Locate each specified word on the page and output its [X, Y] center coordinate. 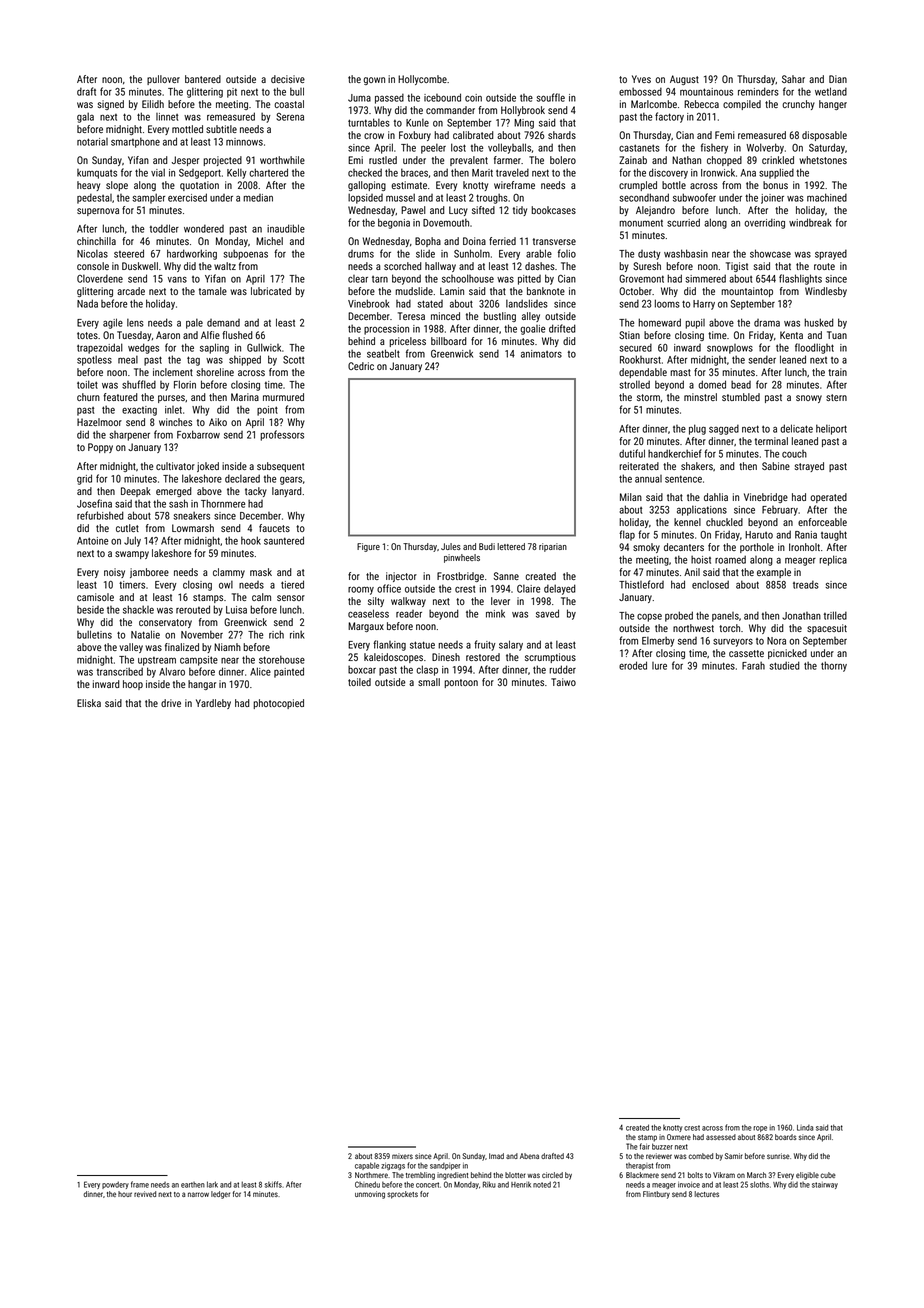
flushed [237, 335]
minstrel [700, 397]
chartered [268, 172]
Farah [753, 666]
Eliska [89, 703]
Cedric [361, 366]
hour [125, 1194]
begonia [394, 223]
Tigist [737, 267]
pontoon [461, 683]
